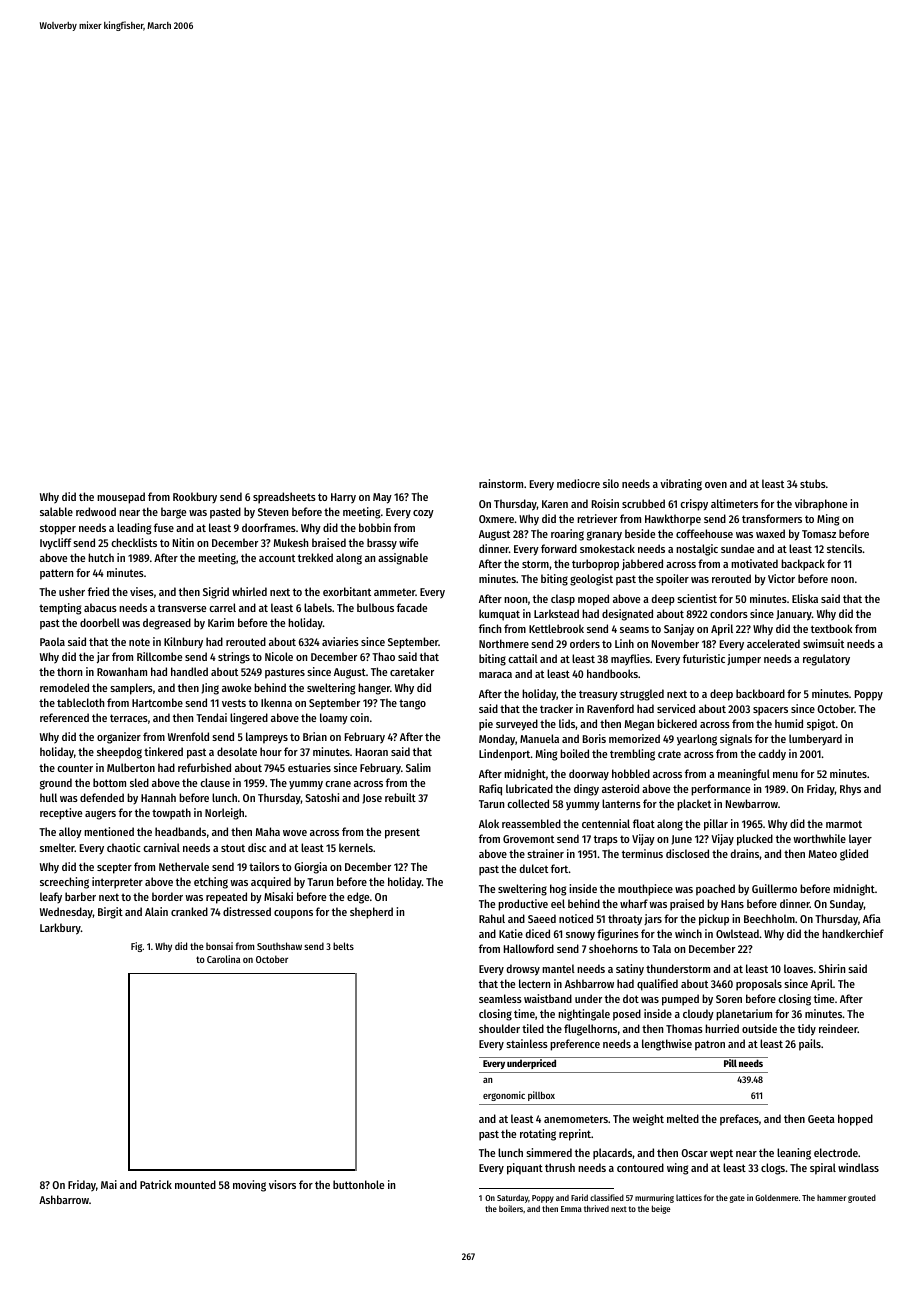  Describe the element at coordinates (826, 660) in the document. I see `regulatory` at that location.
